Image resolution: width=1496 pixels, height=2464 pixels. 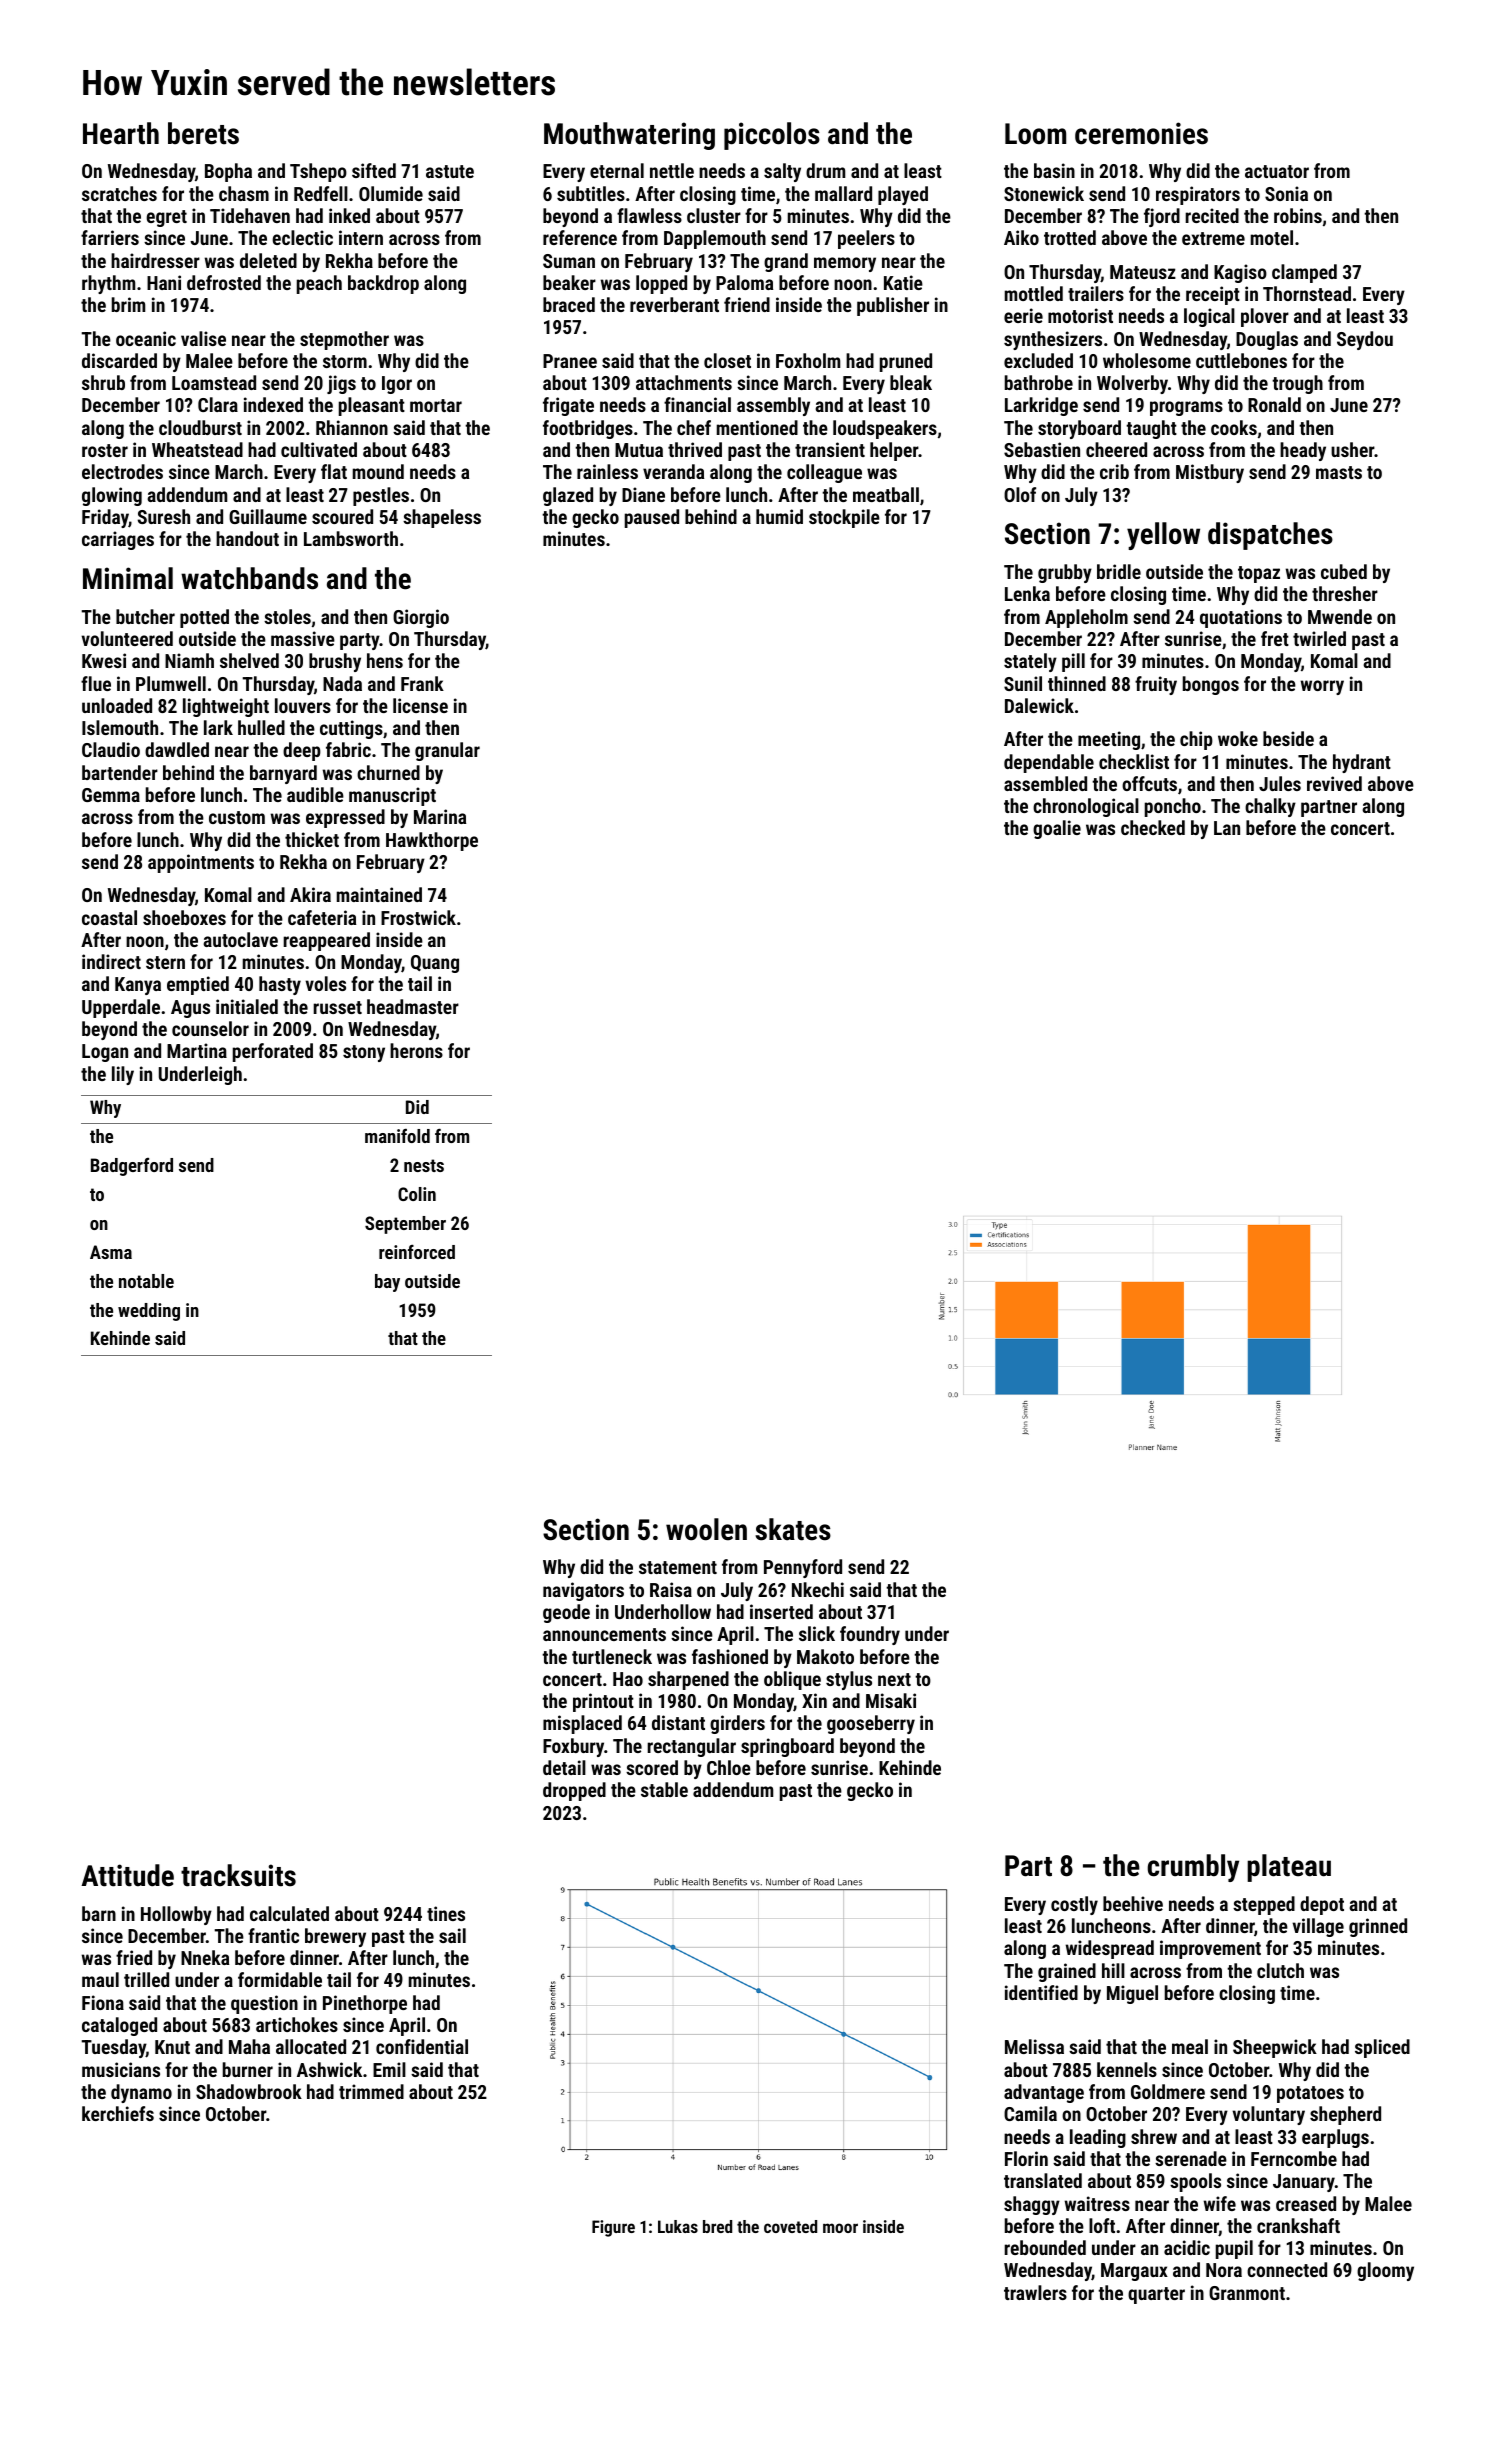 I want to click on checked, so click(x=1153, y=827).
